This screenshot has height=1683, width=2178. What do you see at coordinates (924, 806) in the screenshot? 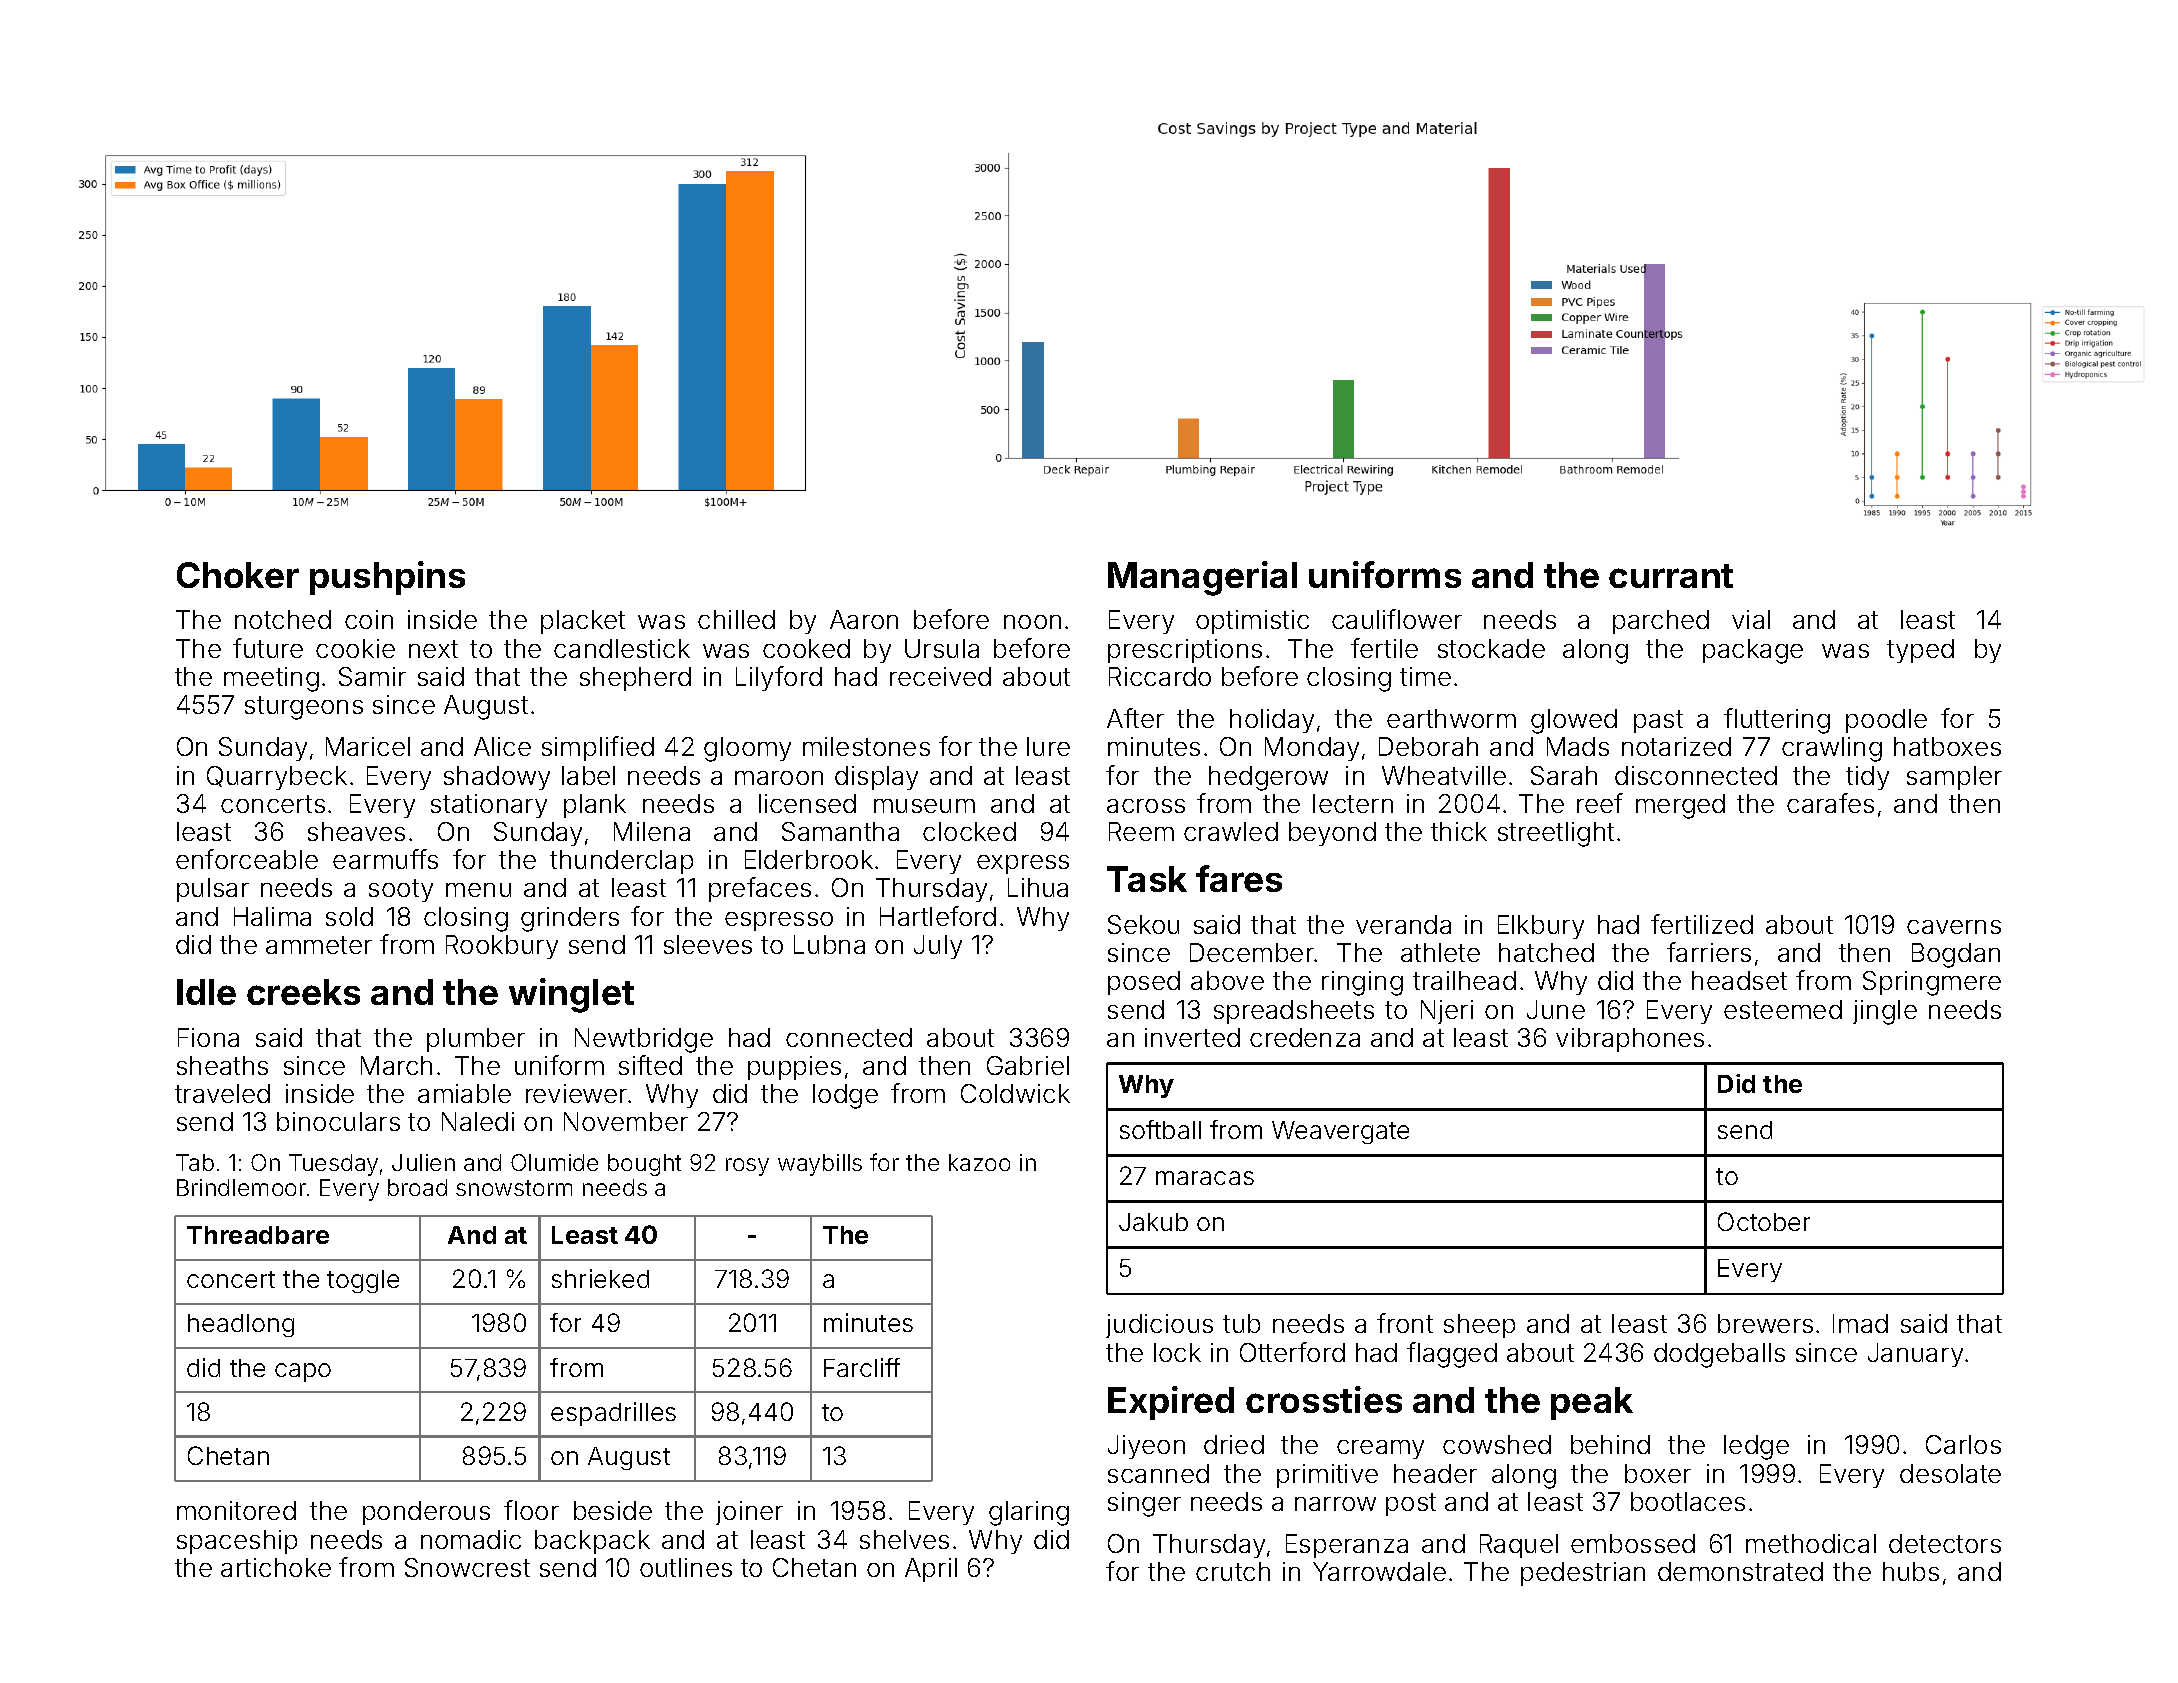
I see `museum` at bounding box center [924, 806].
